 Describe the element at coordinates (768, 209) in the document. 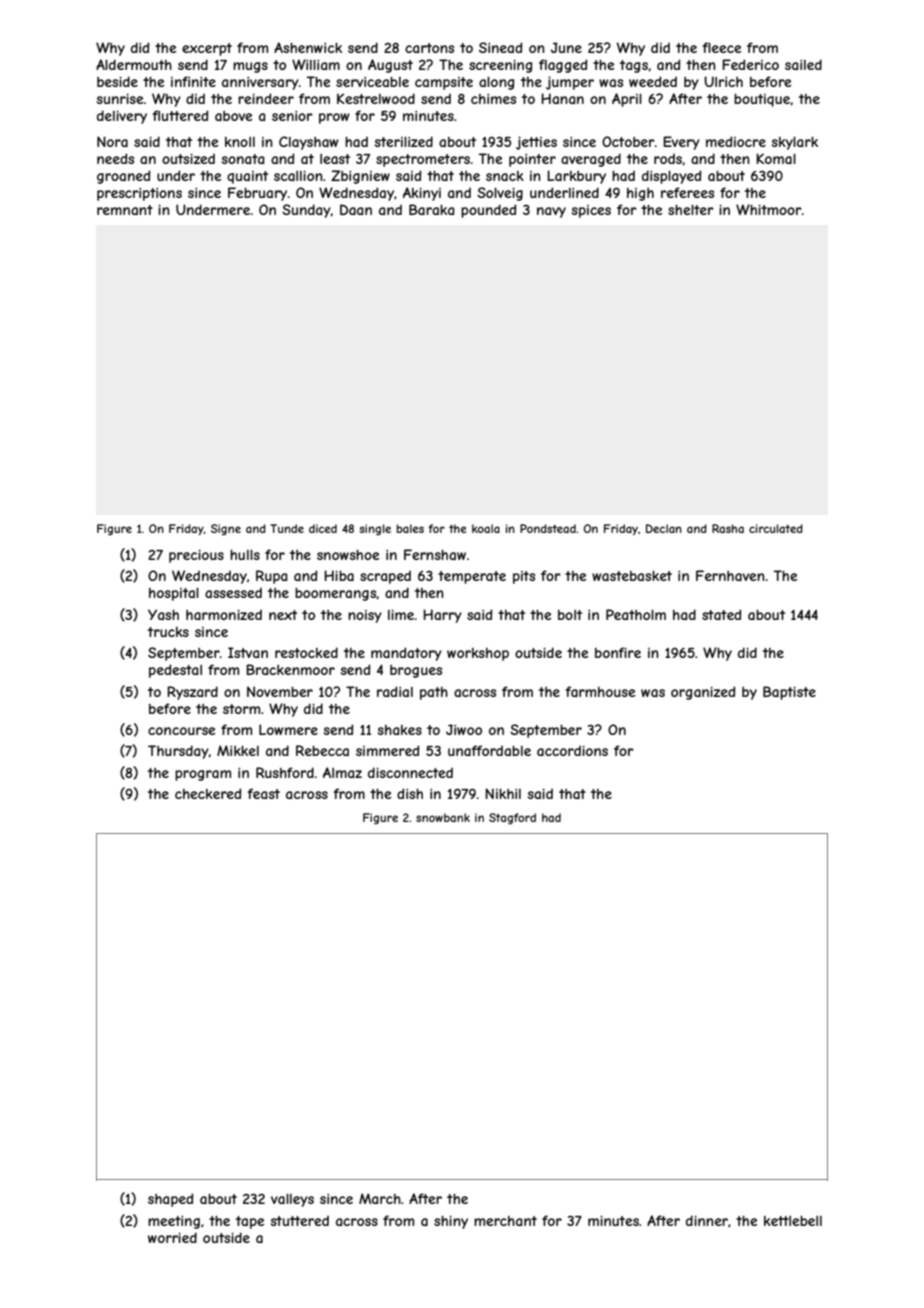

I see `Whitmoor` at that location.
